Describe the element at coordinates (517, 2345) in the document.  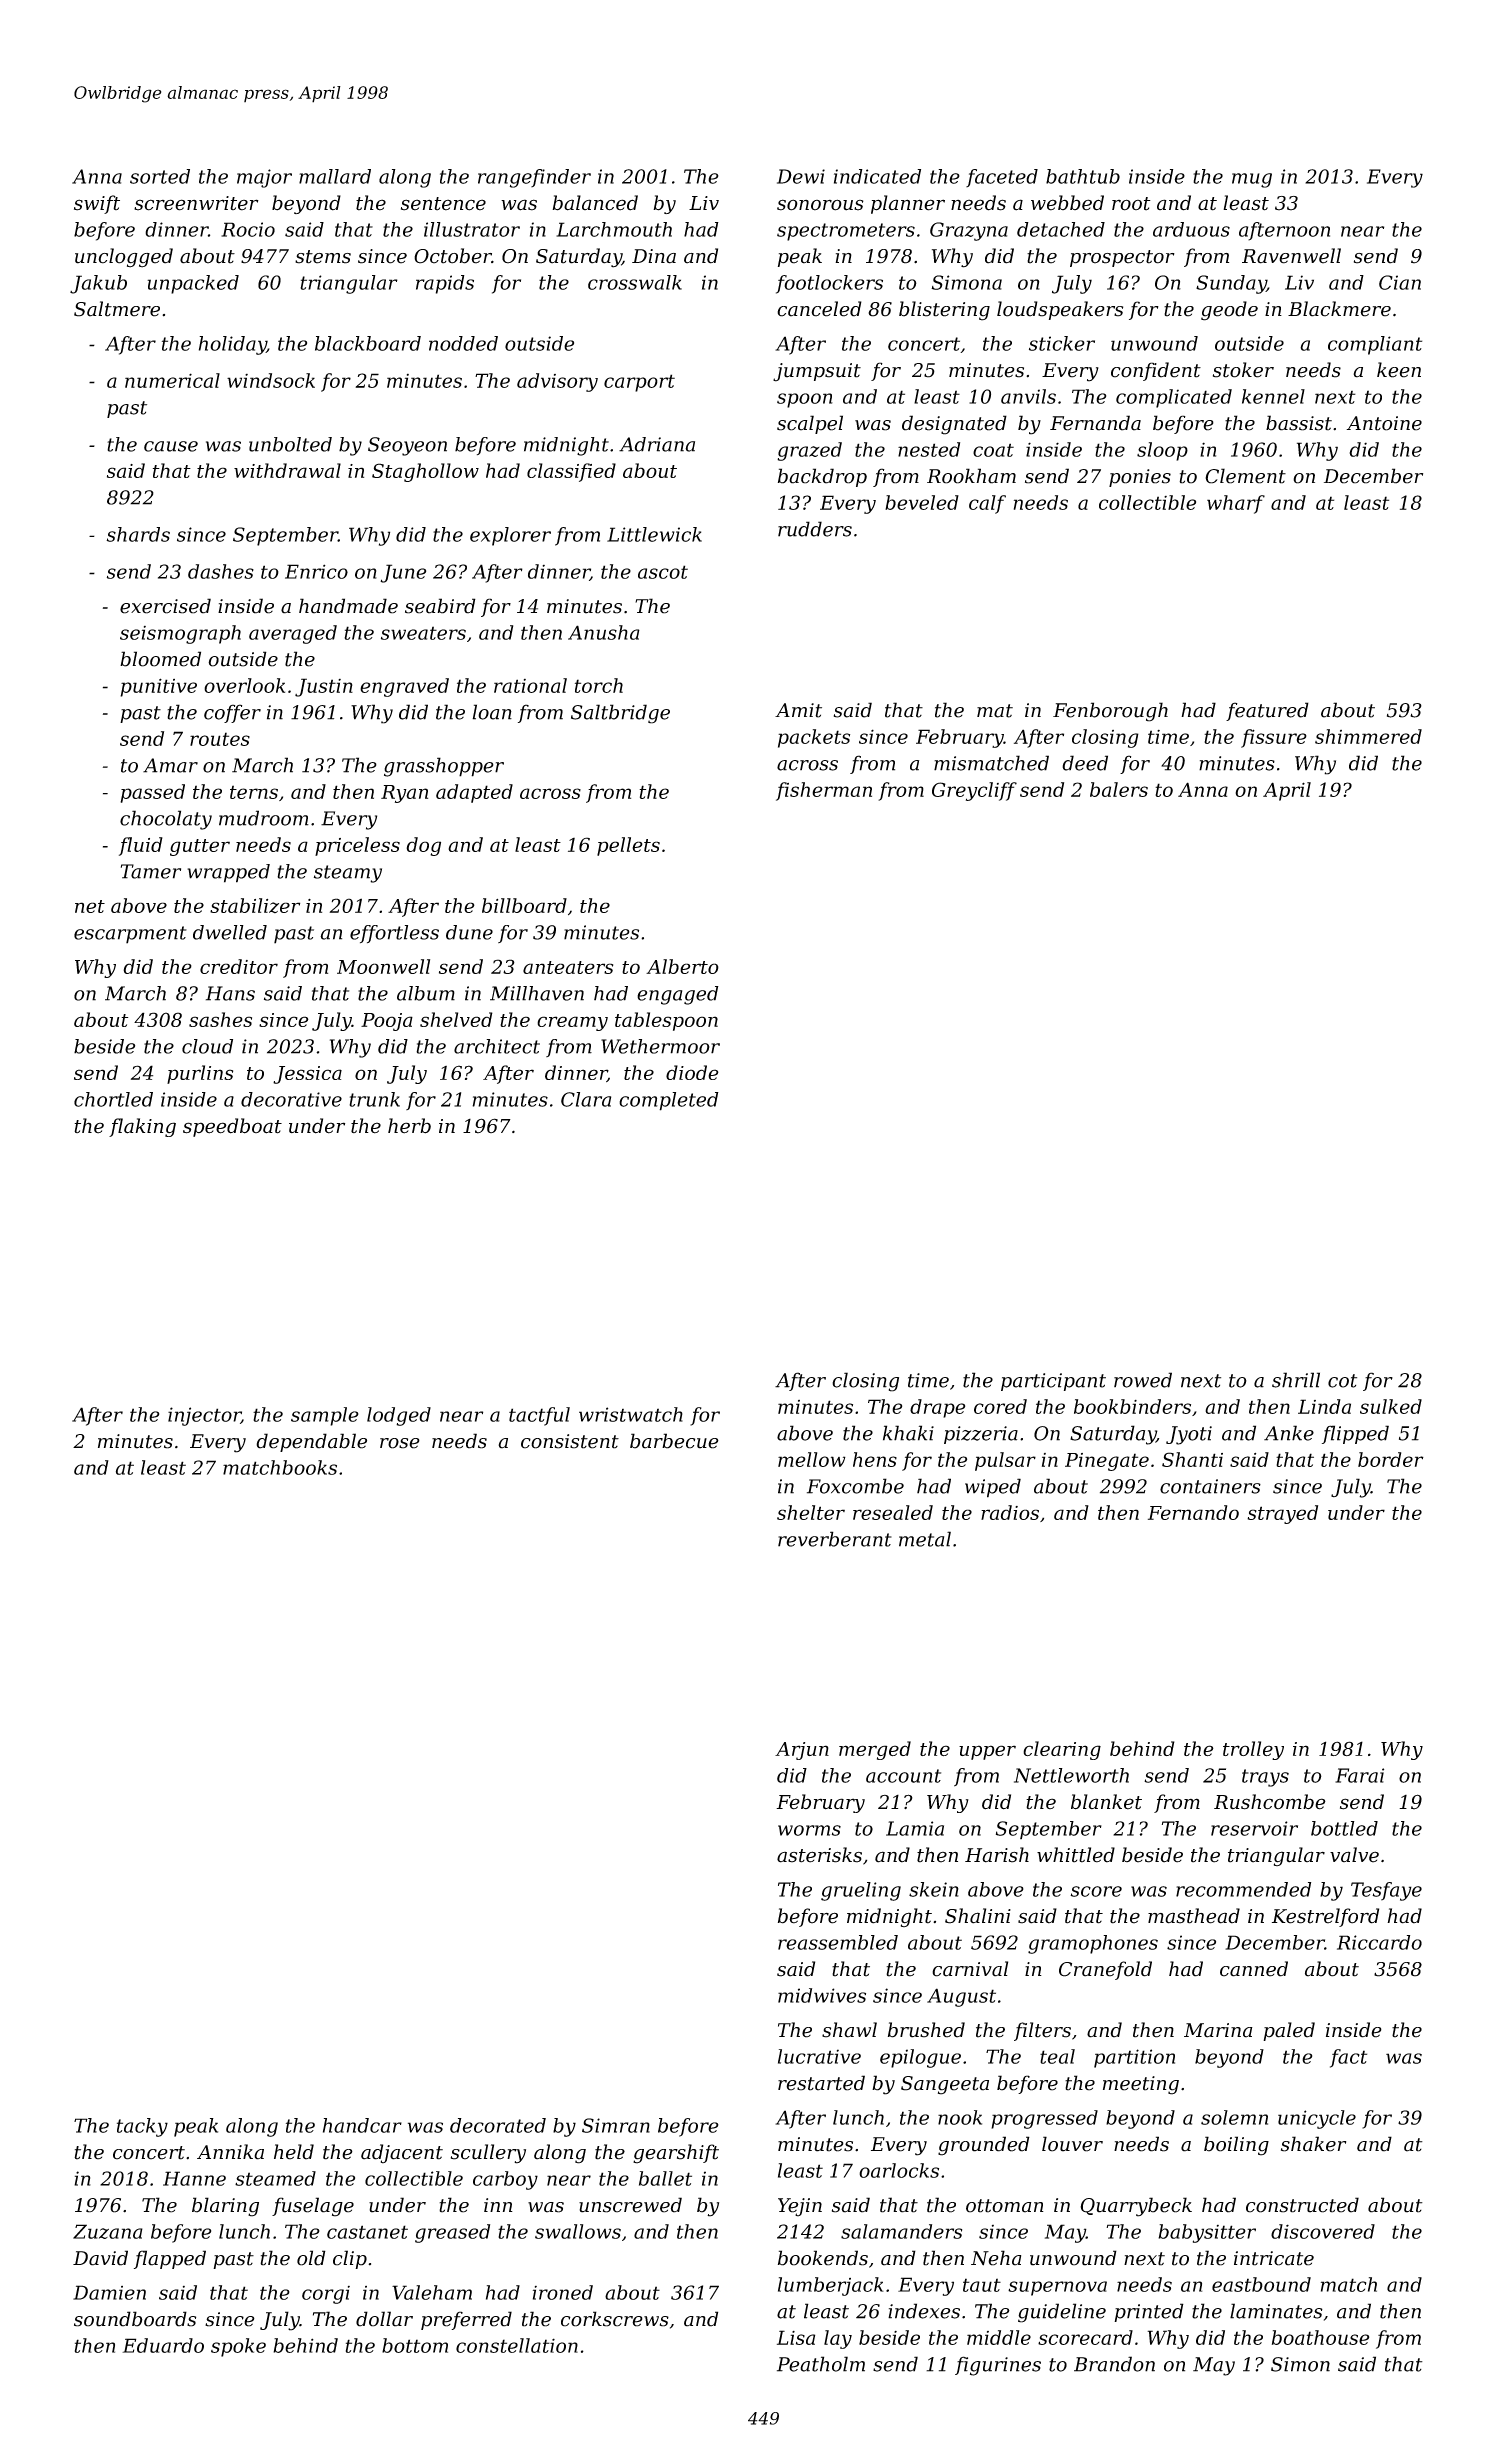
I see `constellation` at that location.
